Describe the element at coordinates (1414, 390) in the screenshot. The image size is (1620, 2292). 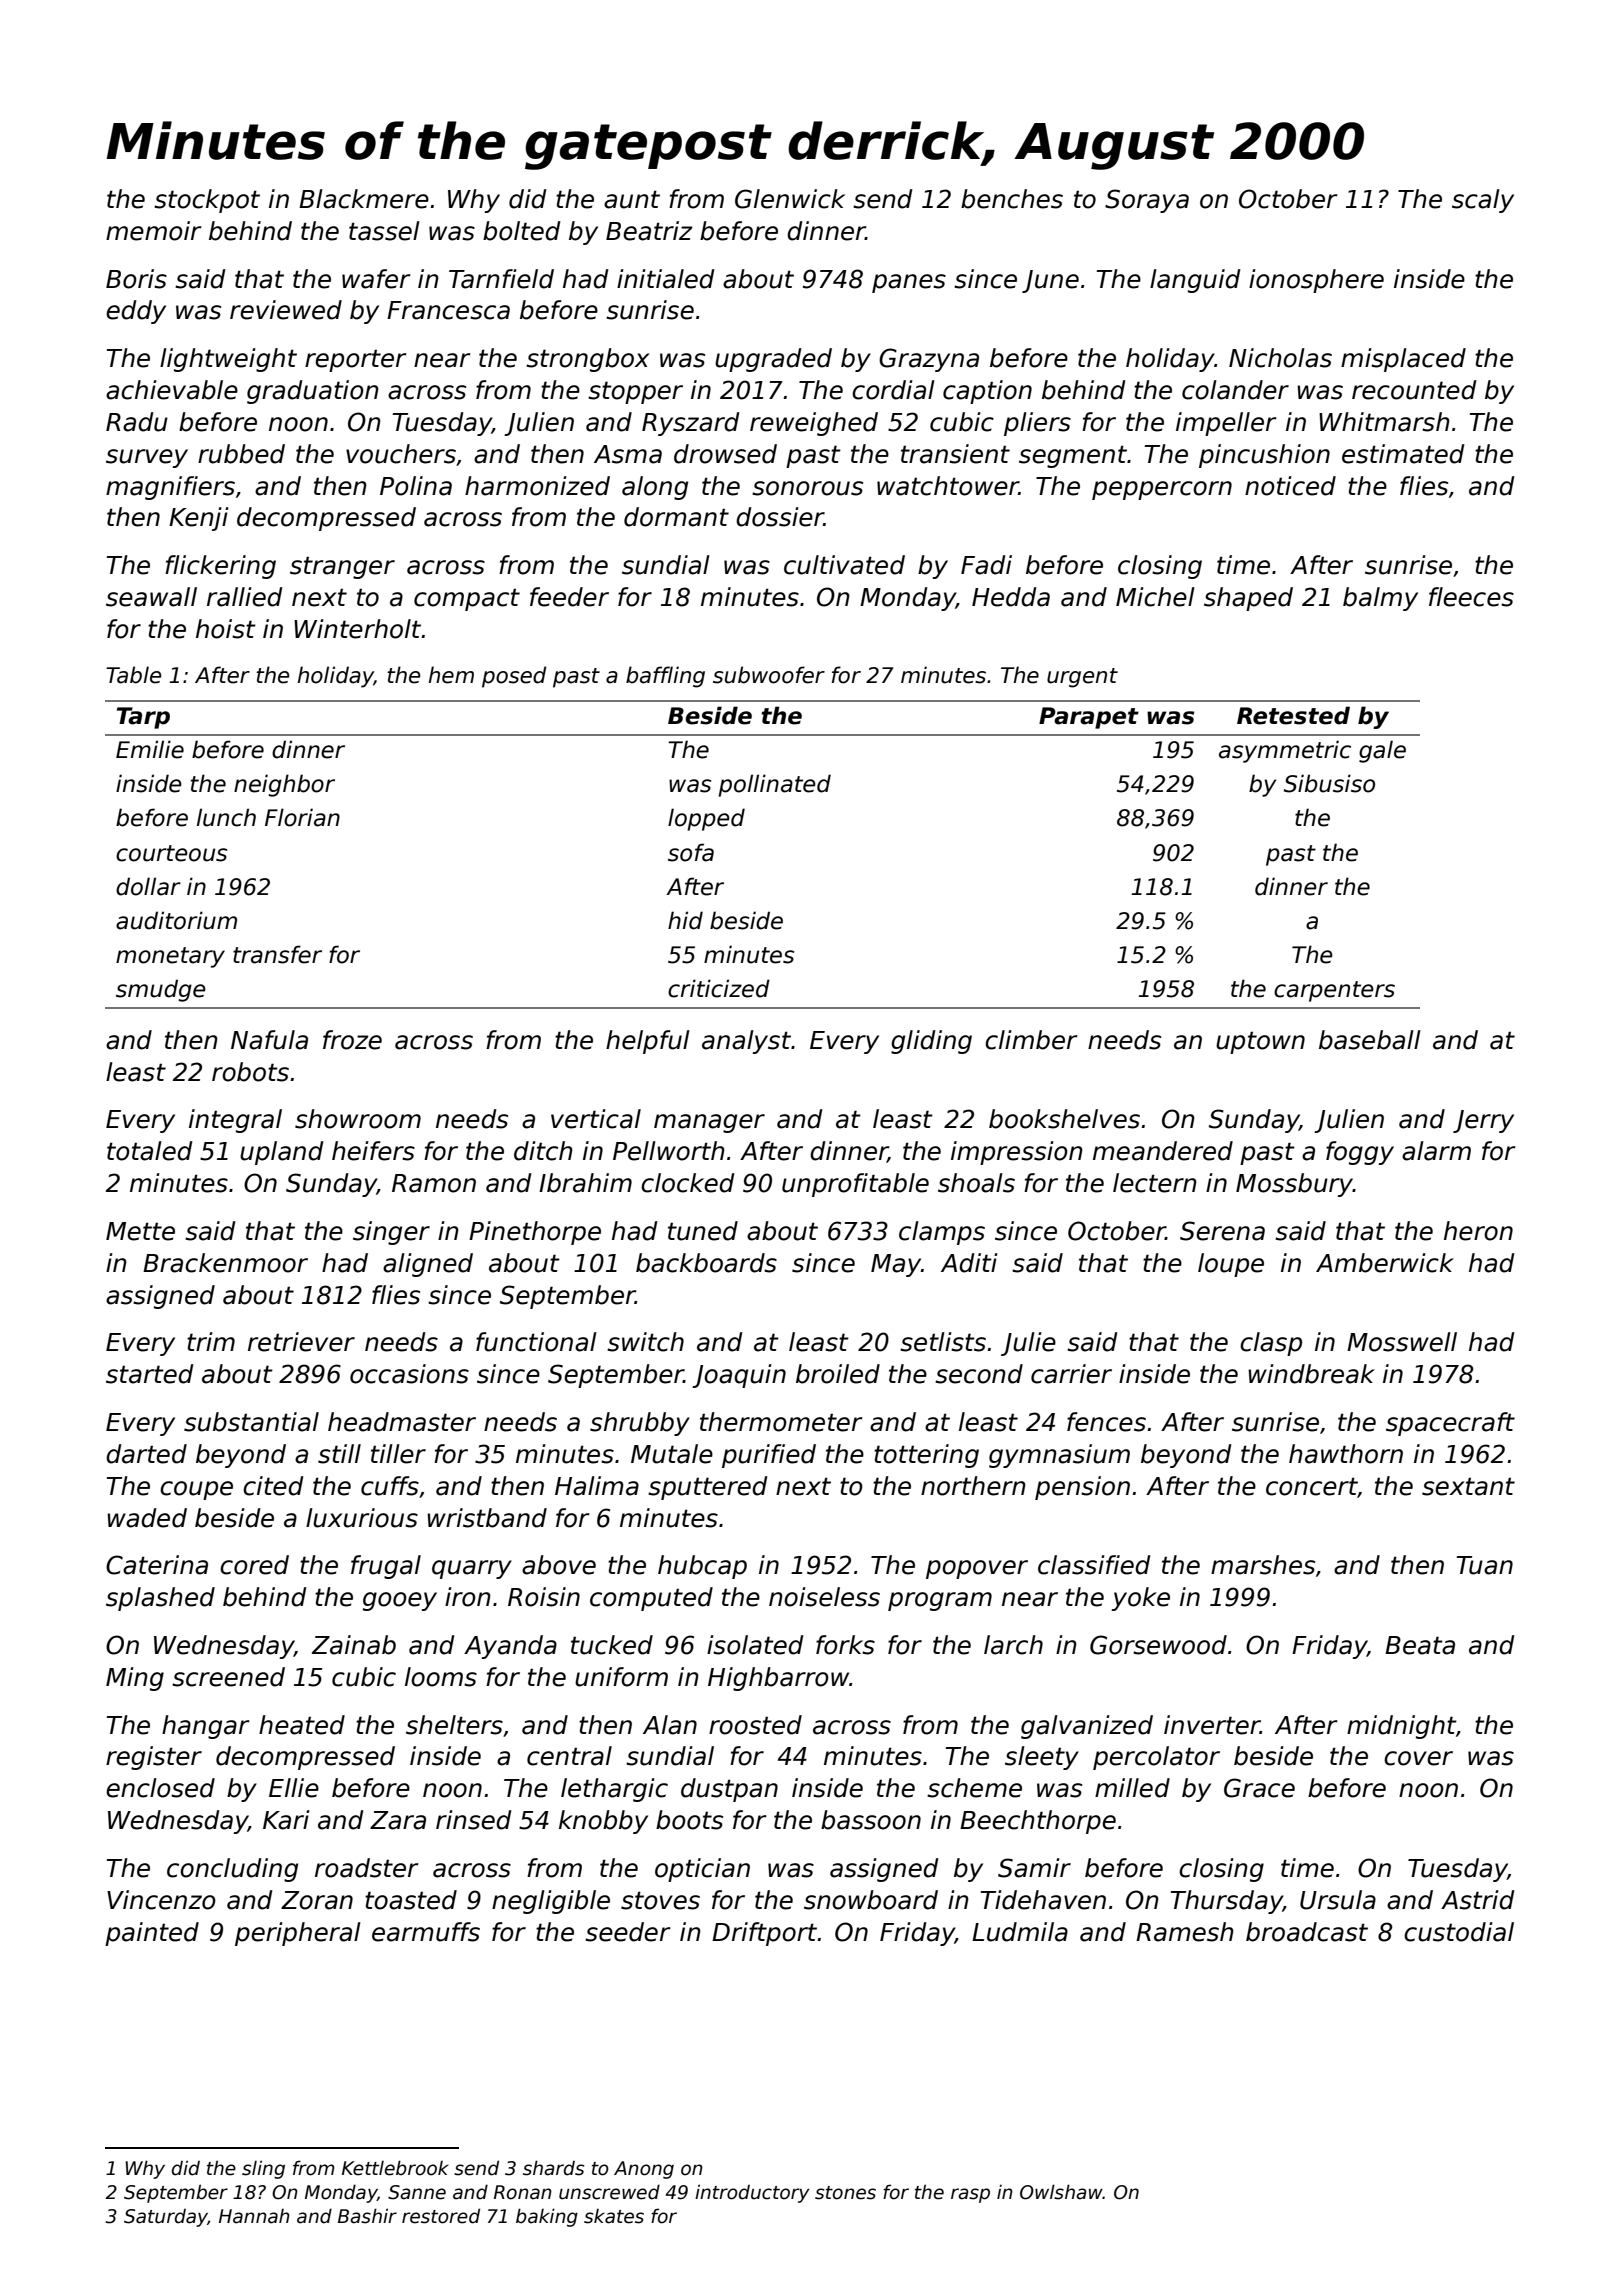
I see `recounted` at that location.
